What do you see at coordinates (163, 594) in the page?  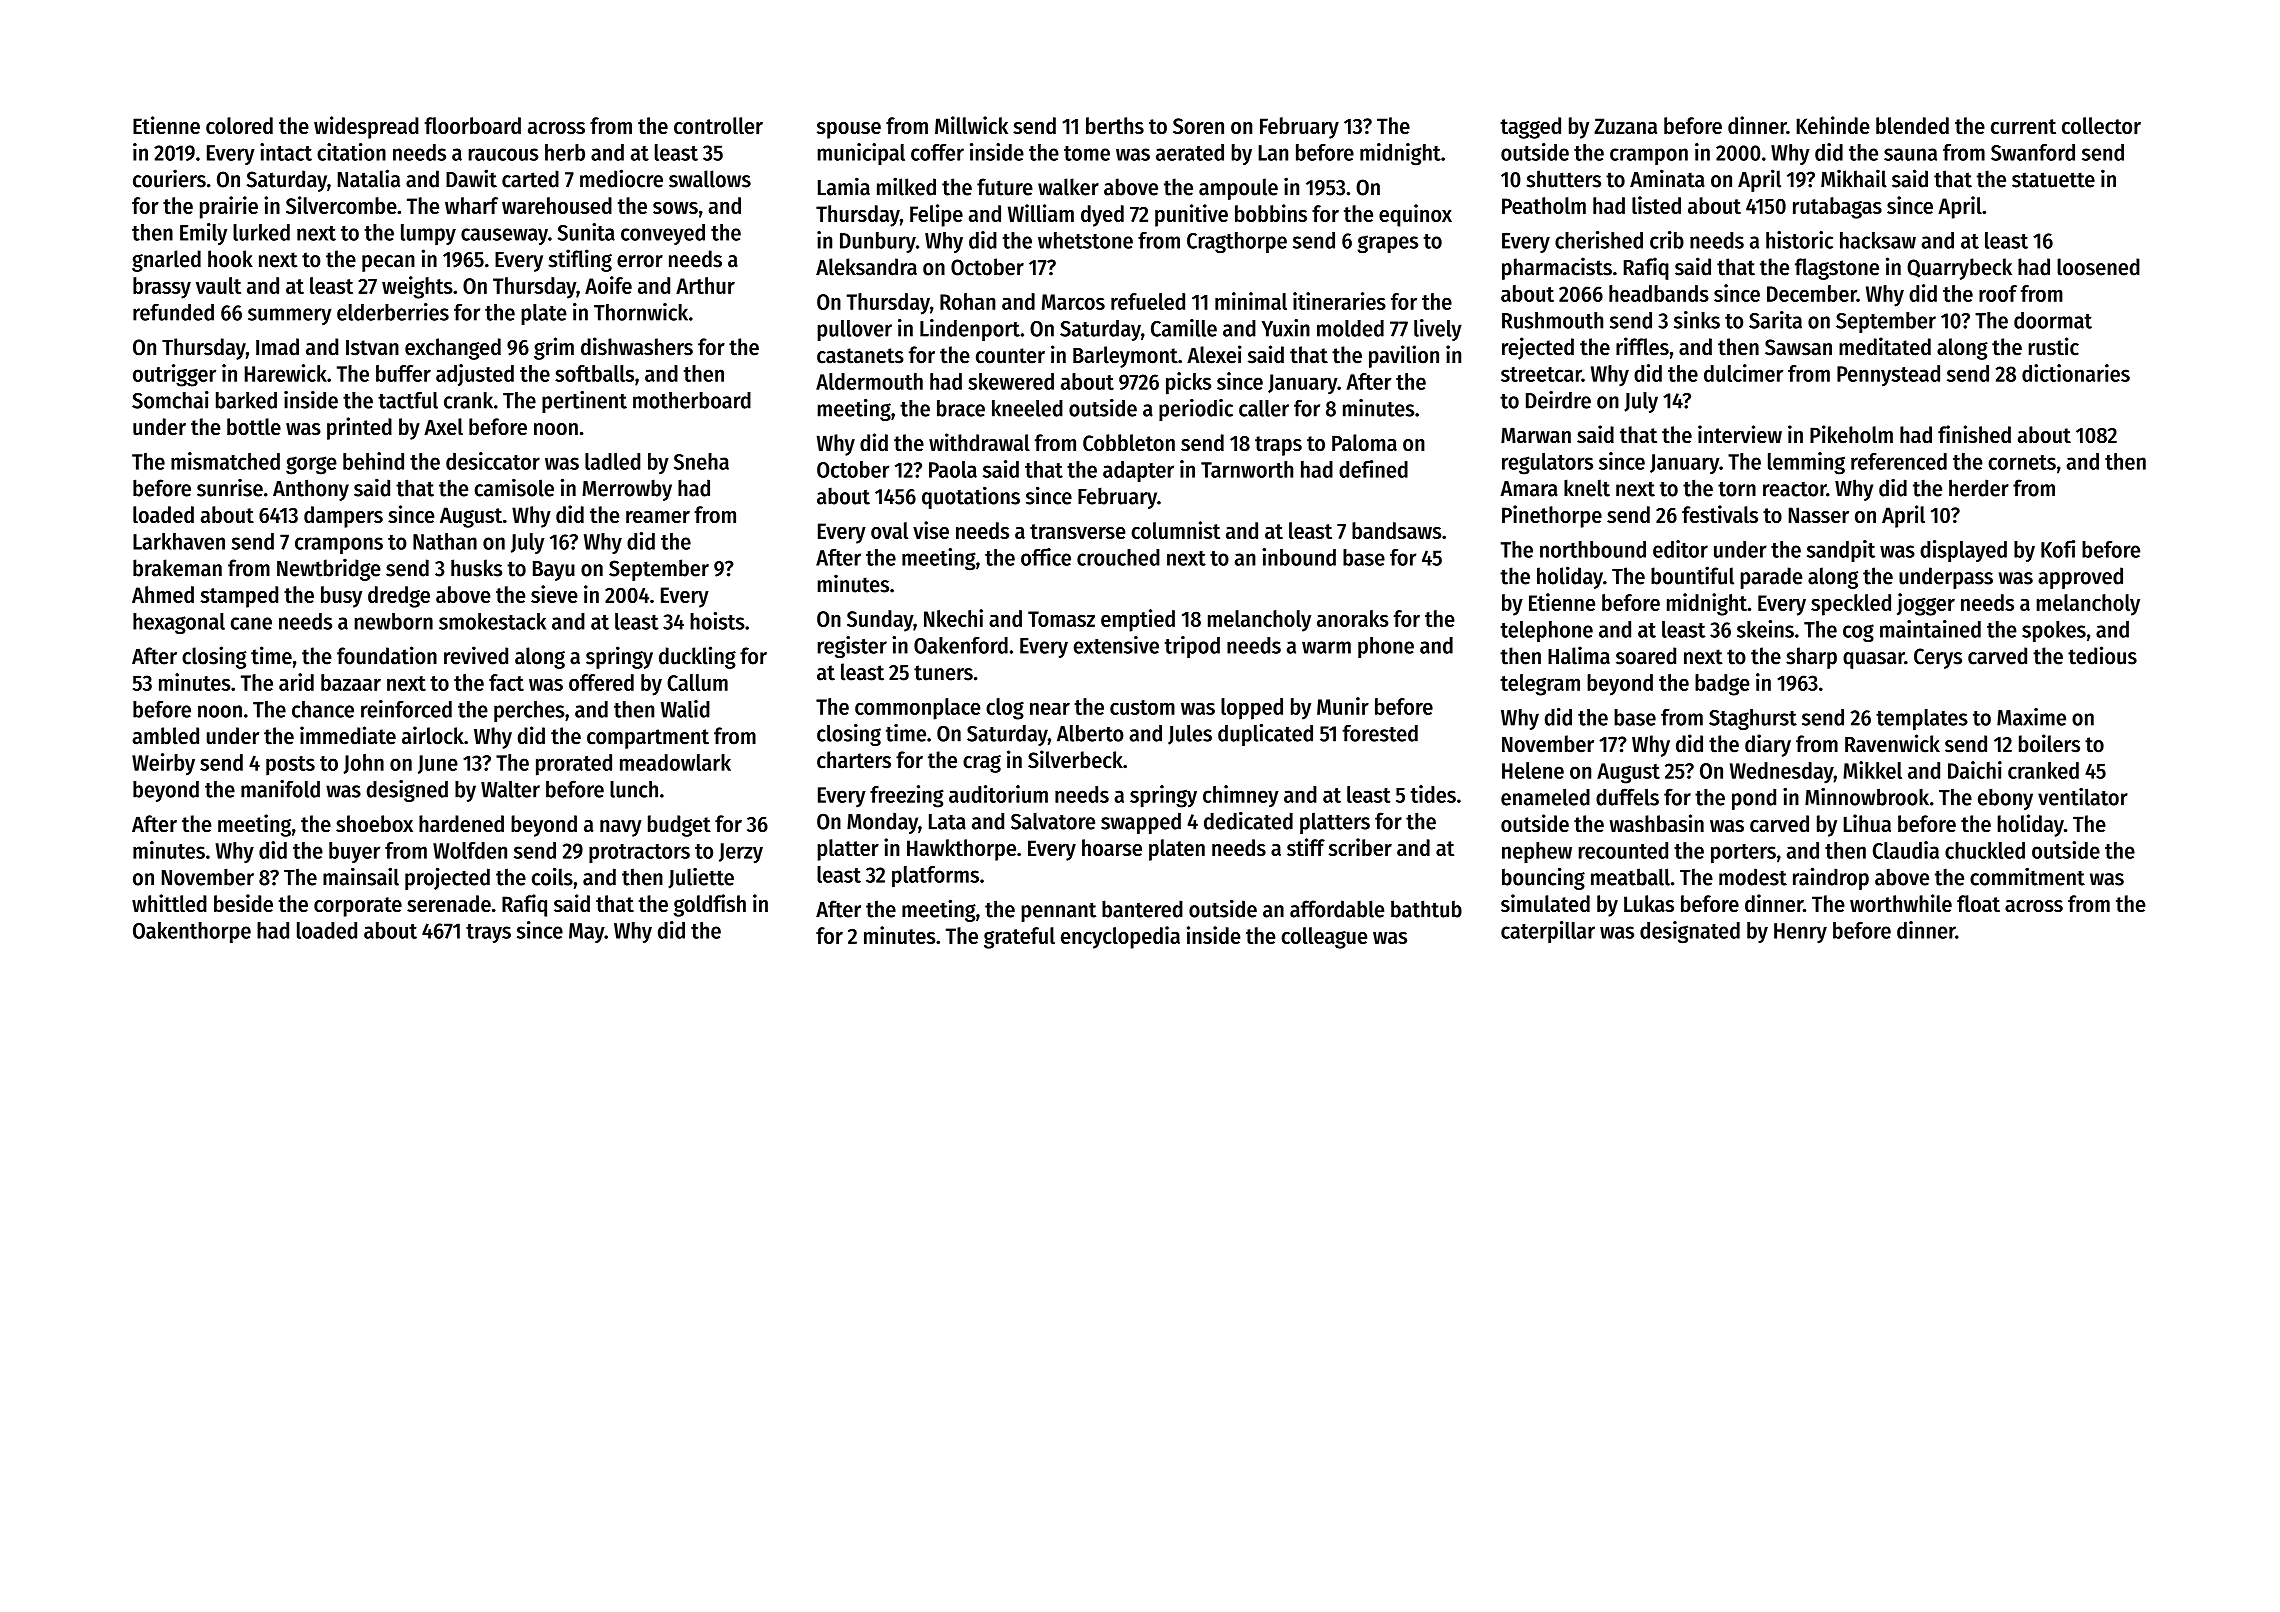 I see `Ahmed` at bounding box center [163, 594].
